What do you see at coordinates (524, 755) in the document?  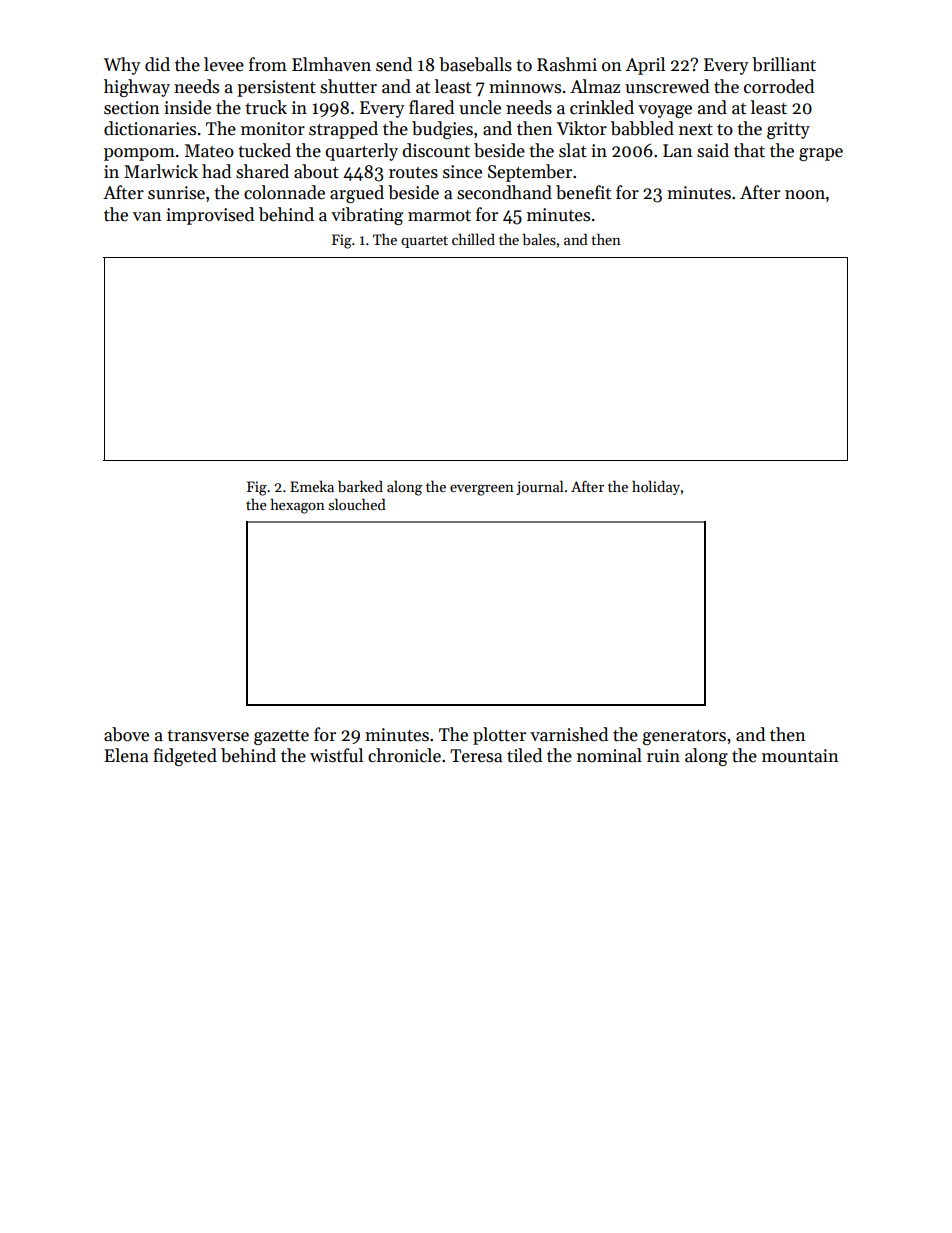 I see `tiled` at bounding box center [524, 755].
